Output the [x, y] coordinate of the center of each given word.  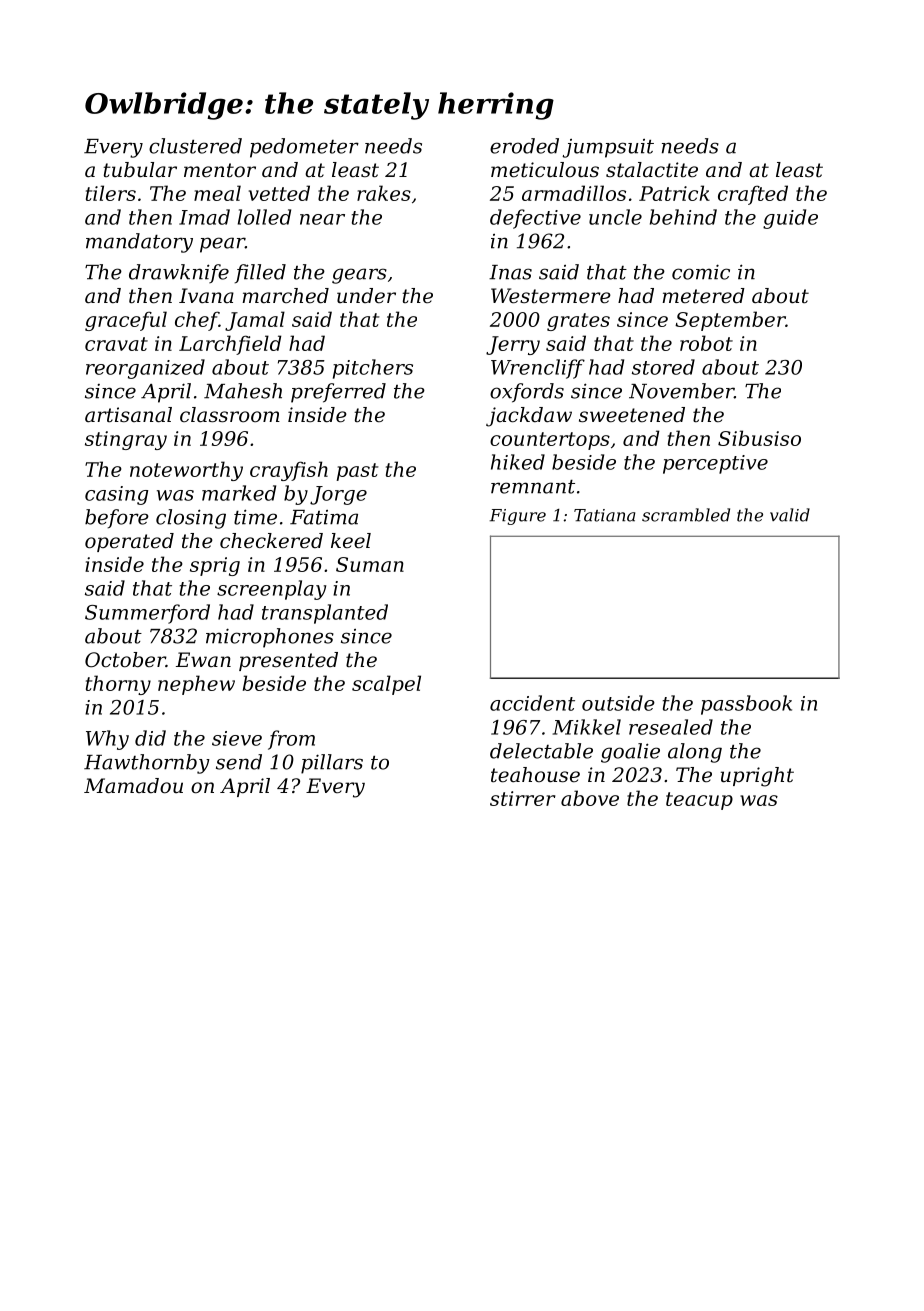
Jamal [255, 321]
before [117, 518]
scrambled [686, 515]
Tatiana [604, 515]
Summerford [147, 614]
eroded [524, 146]
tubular [140, 170]
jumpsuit [608, 148]
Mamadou [133, 786]
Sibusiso [759, 438]
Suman [370, 564]
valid [790, 515]
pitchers [373, 369]
